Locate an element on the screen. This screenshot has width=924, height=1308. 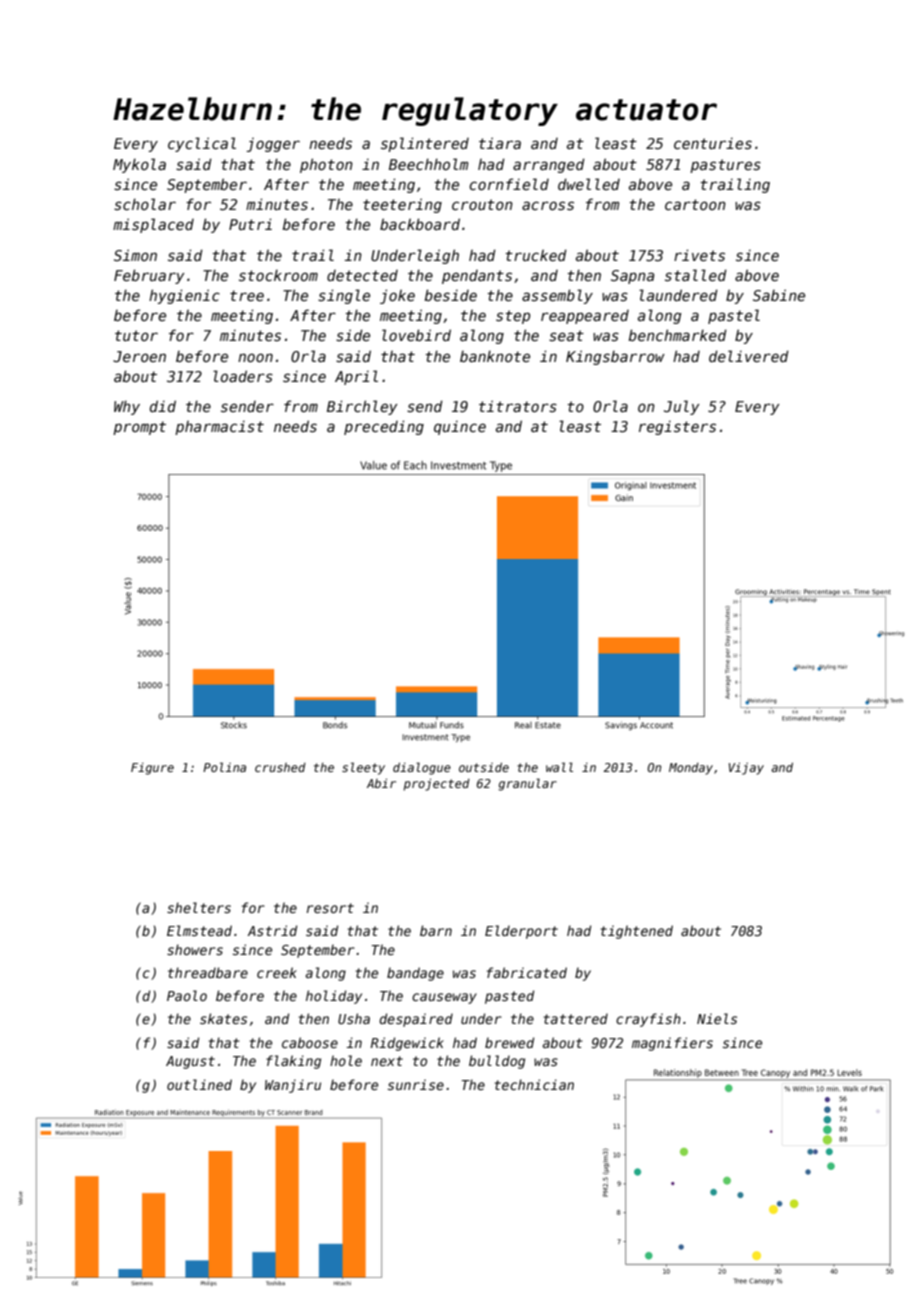
splintered is located at coordinates (425, 144).
